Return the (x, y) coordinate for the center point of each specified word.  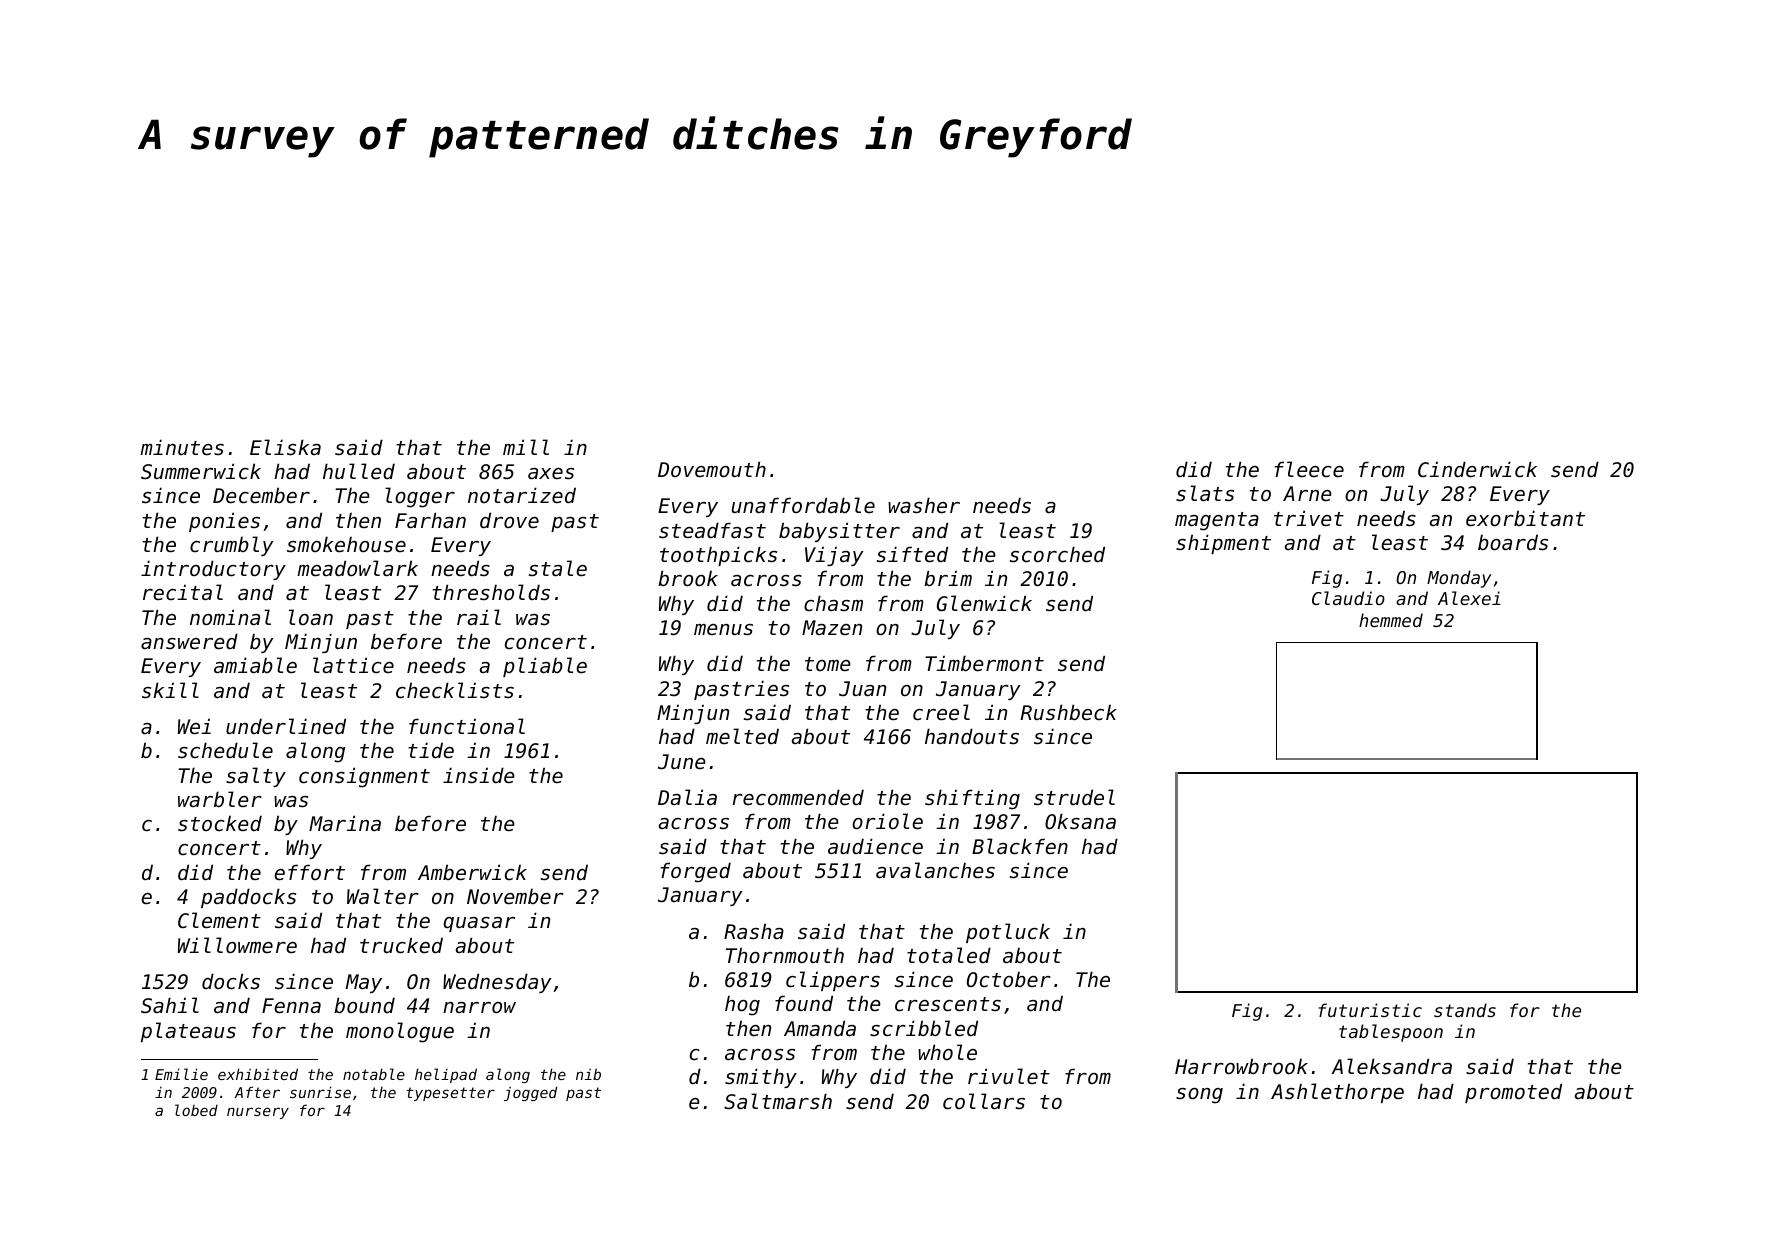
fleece (1309, 469)
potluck (1008, 933)
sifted (912, 554)
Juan (862, 688)
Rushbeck (1068, 712)
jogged (530, 1093)
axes (551, 474)
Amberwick (472, 872)
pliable (545, 667)
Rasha (754, 931)
